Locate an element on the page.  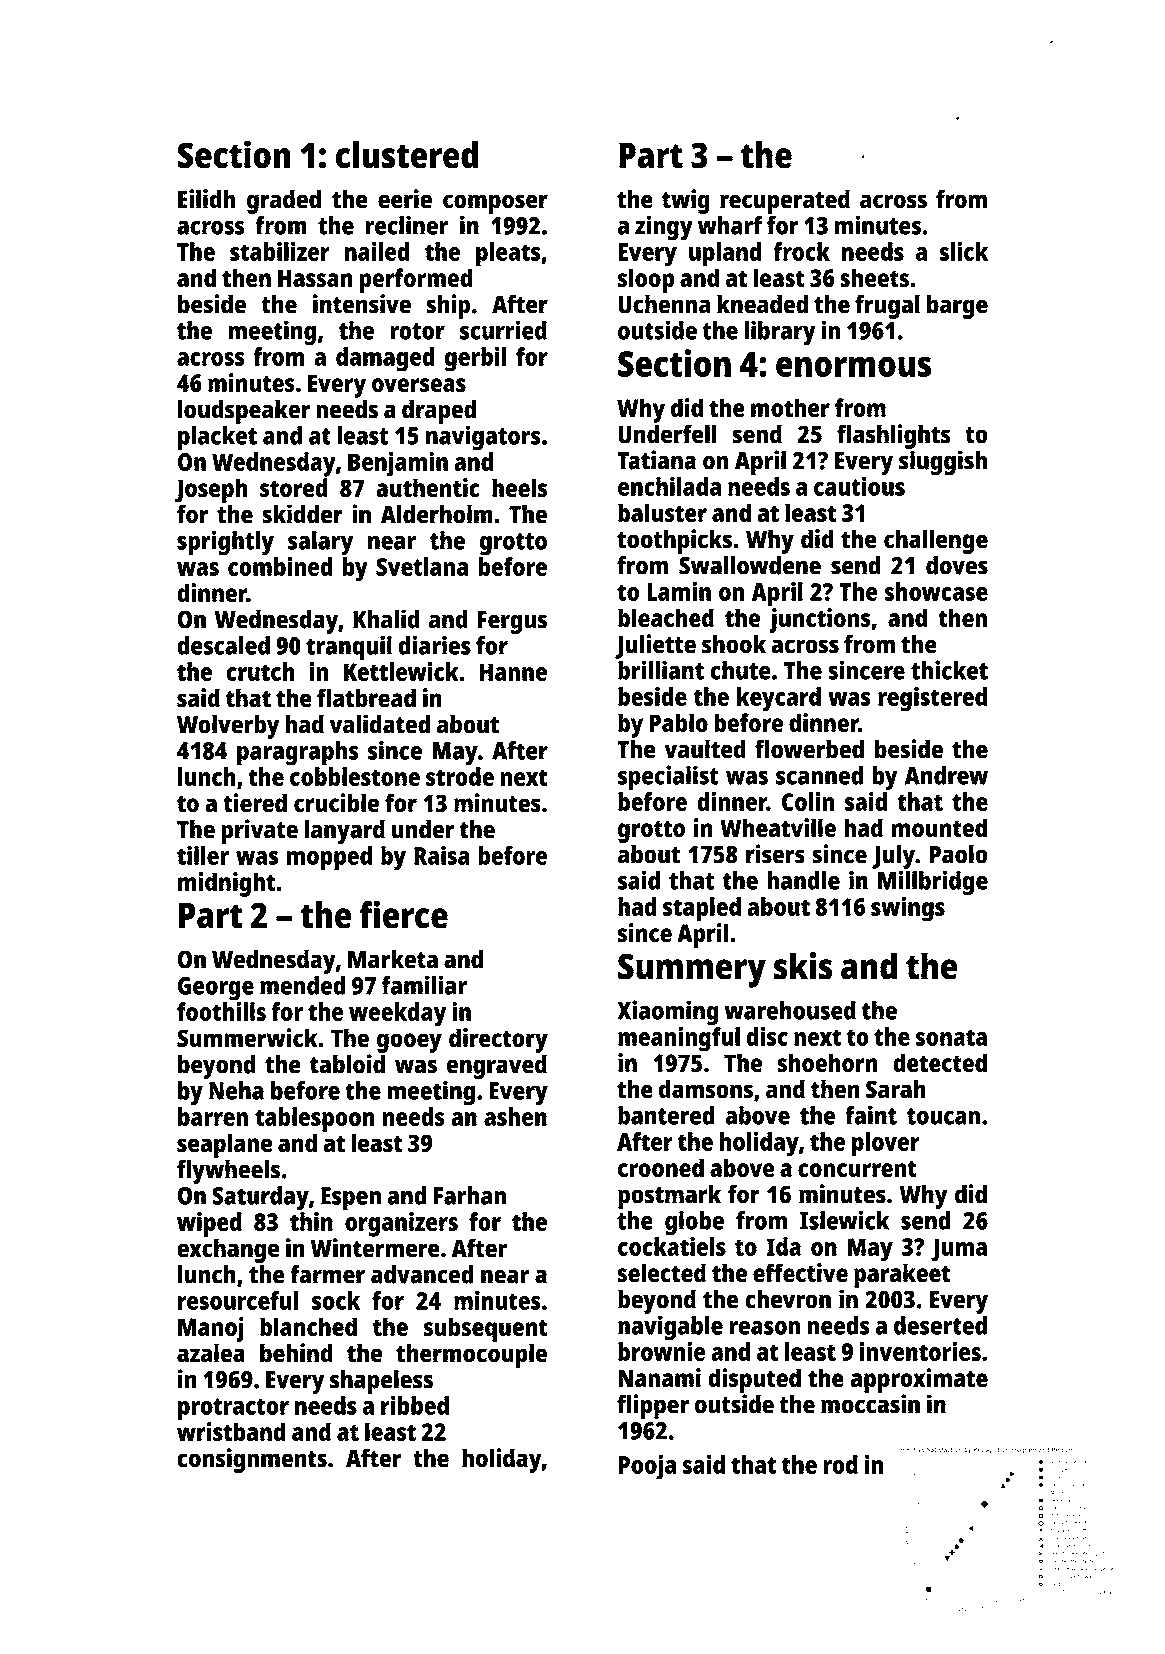
sluggish is located at coordinates (943, 463).
